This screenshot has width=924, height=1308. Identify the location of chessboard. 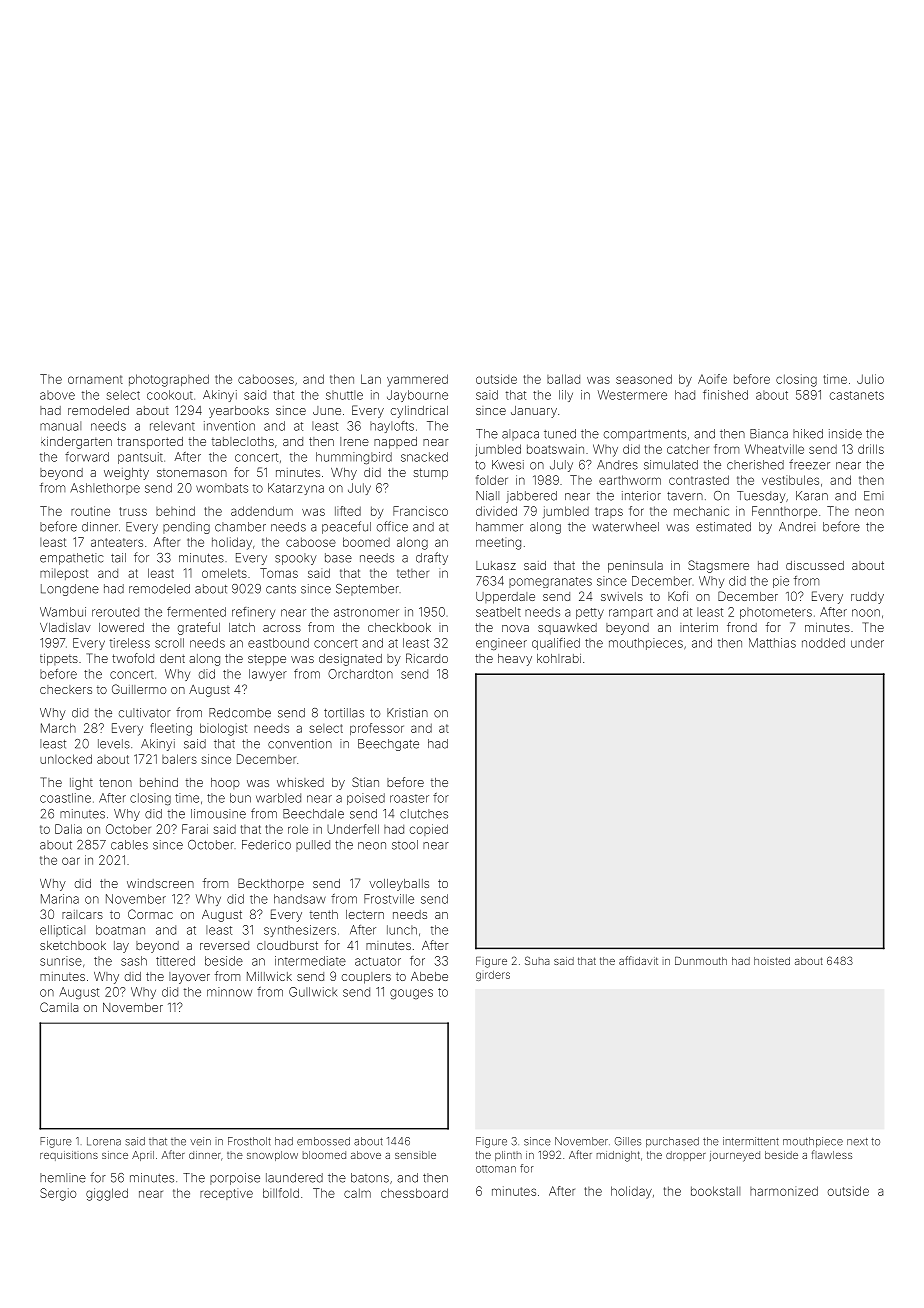
(414, 1193).
